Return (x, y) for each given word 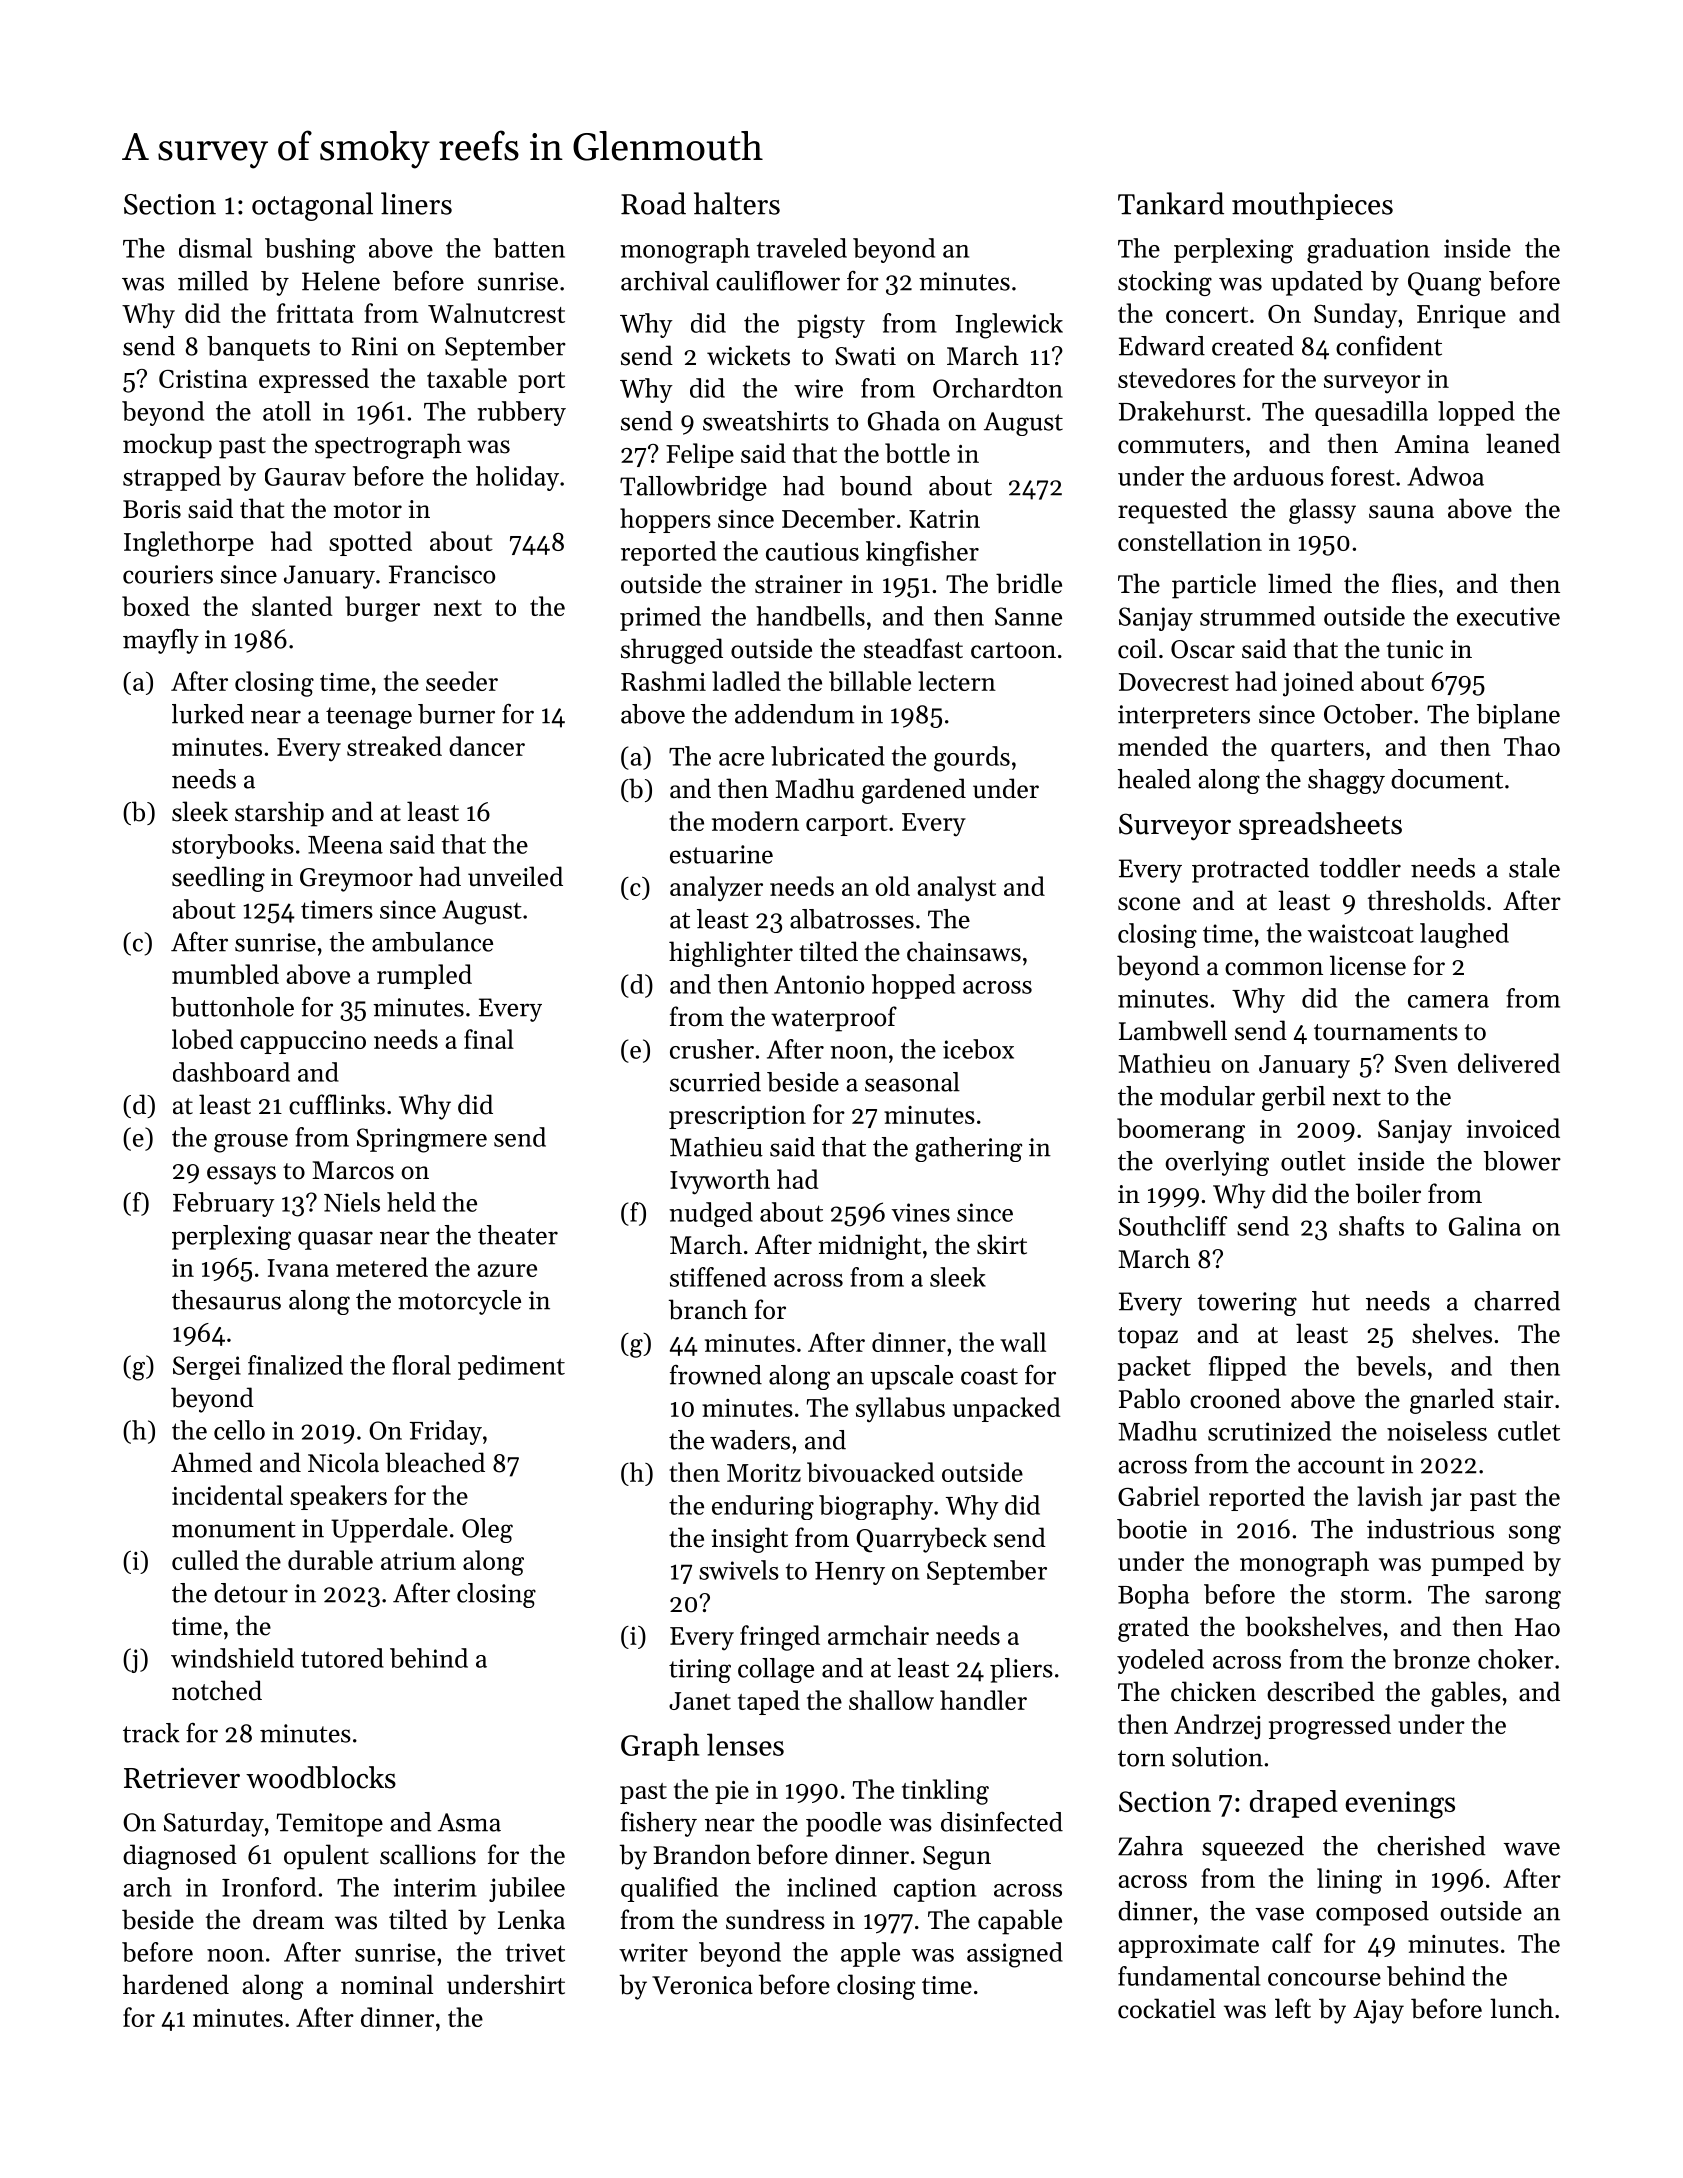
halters (737, 203)
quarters (1317, 751)
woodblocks (321, 1777)
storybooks (233, 846)
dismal (215, 248)
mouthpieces (1312, 206)
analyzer (716, 888)
